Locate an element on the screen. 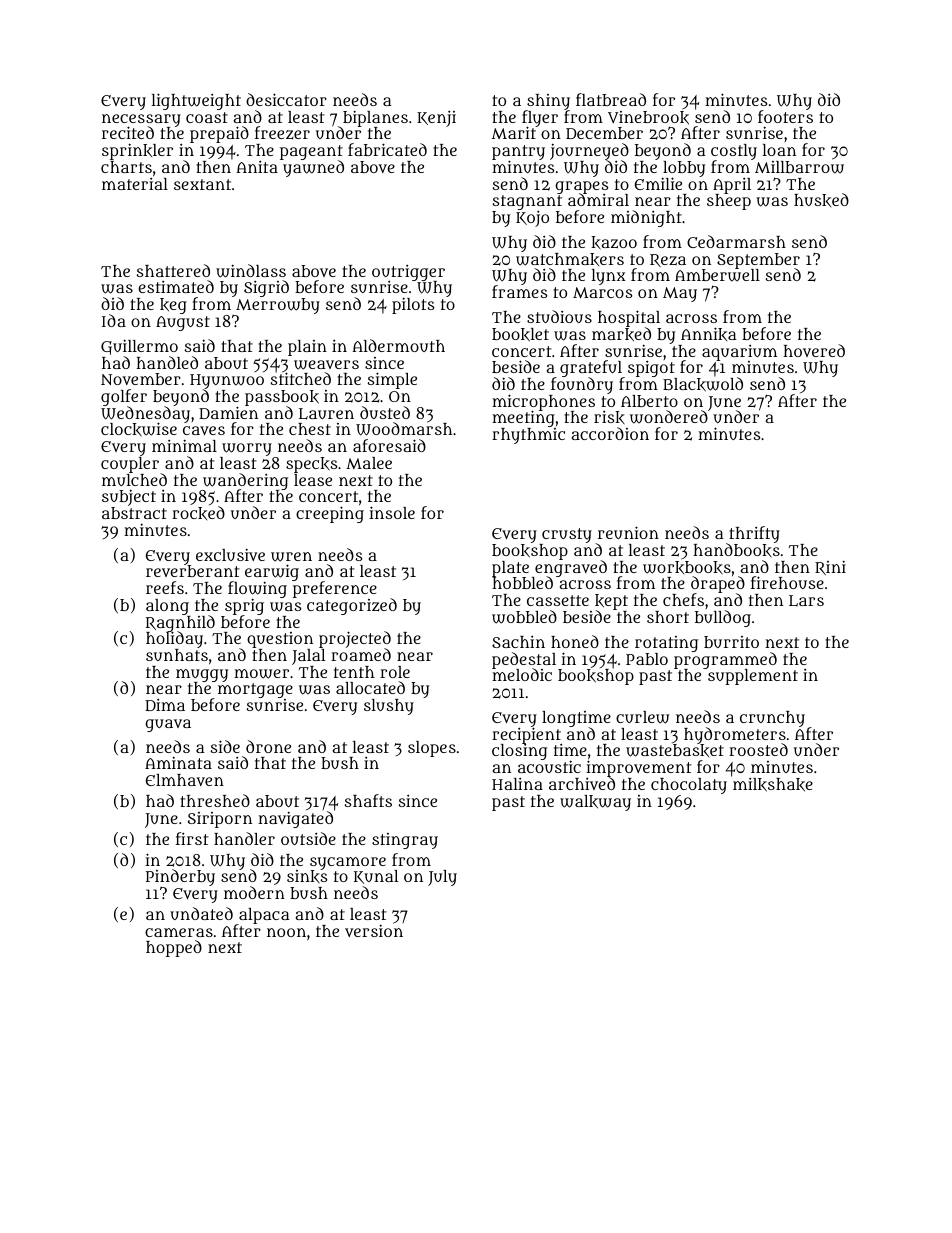  guava is located at coordinates (168, 725).
